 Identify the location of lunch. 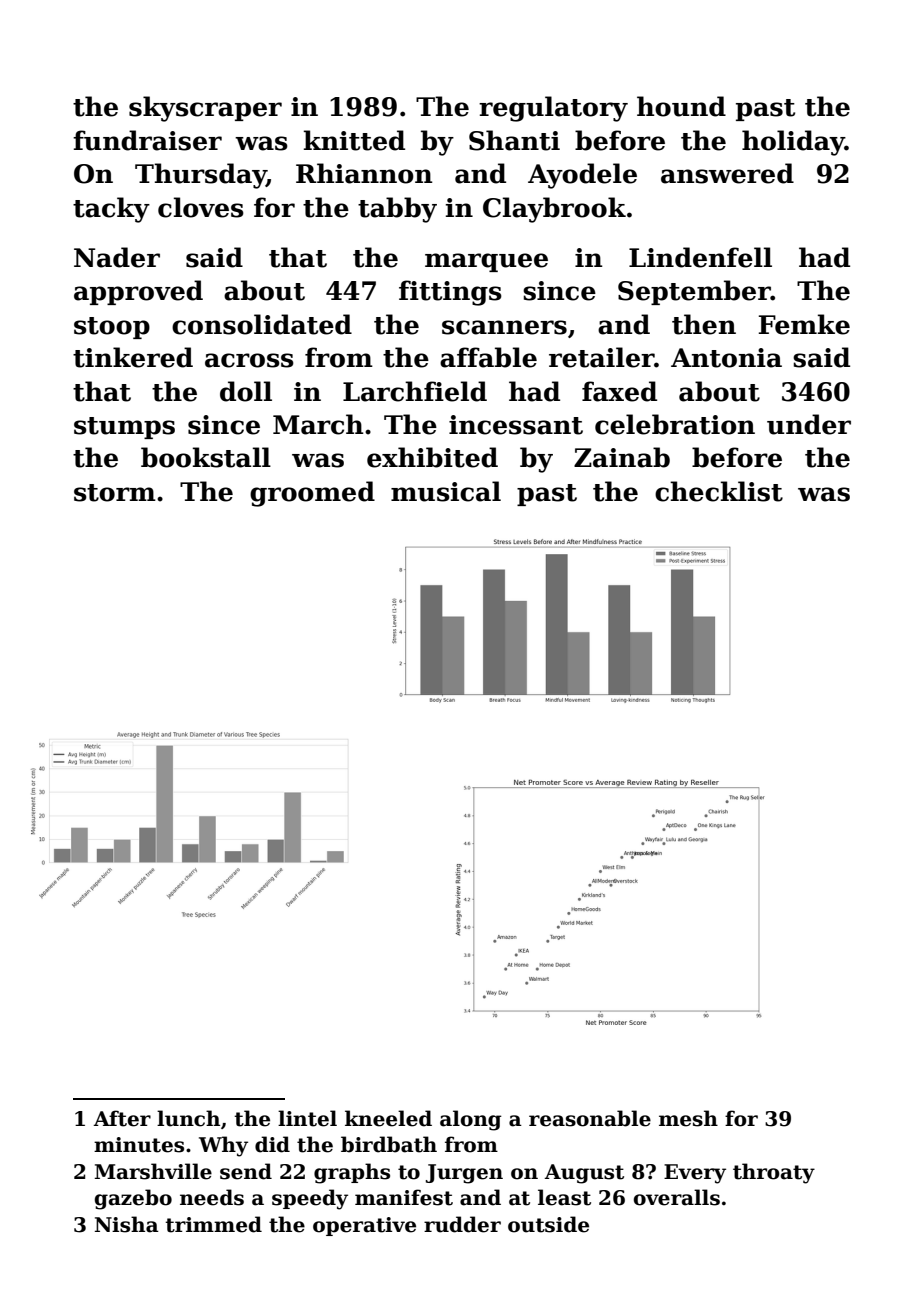
(188, 1118).
